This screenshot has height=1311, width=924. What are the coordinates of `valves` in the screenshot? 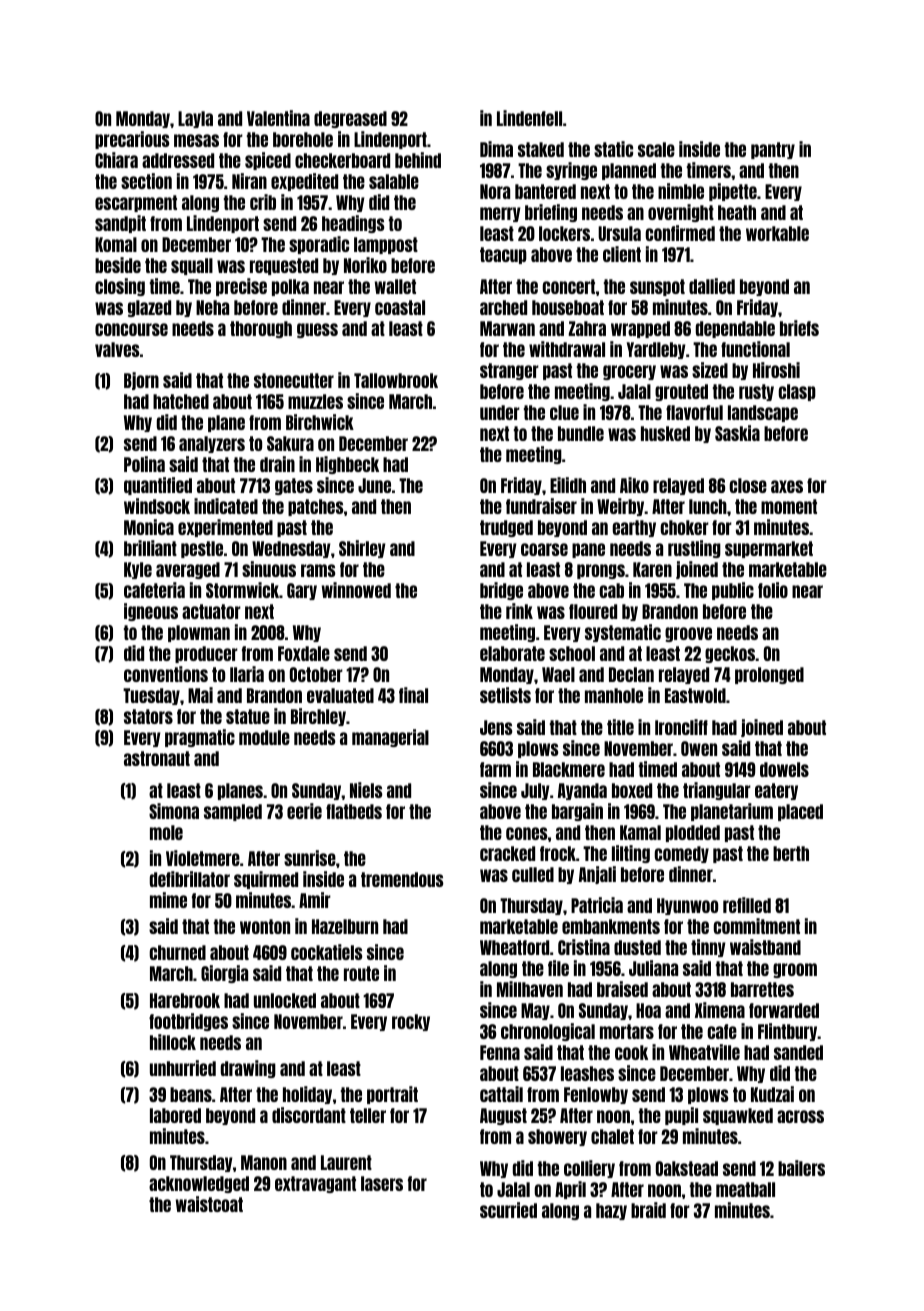 It's located at (117, 349).
